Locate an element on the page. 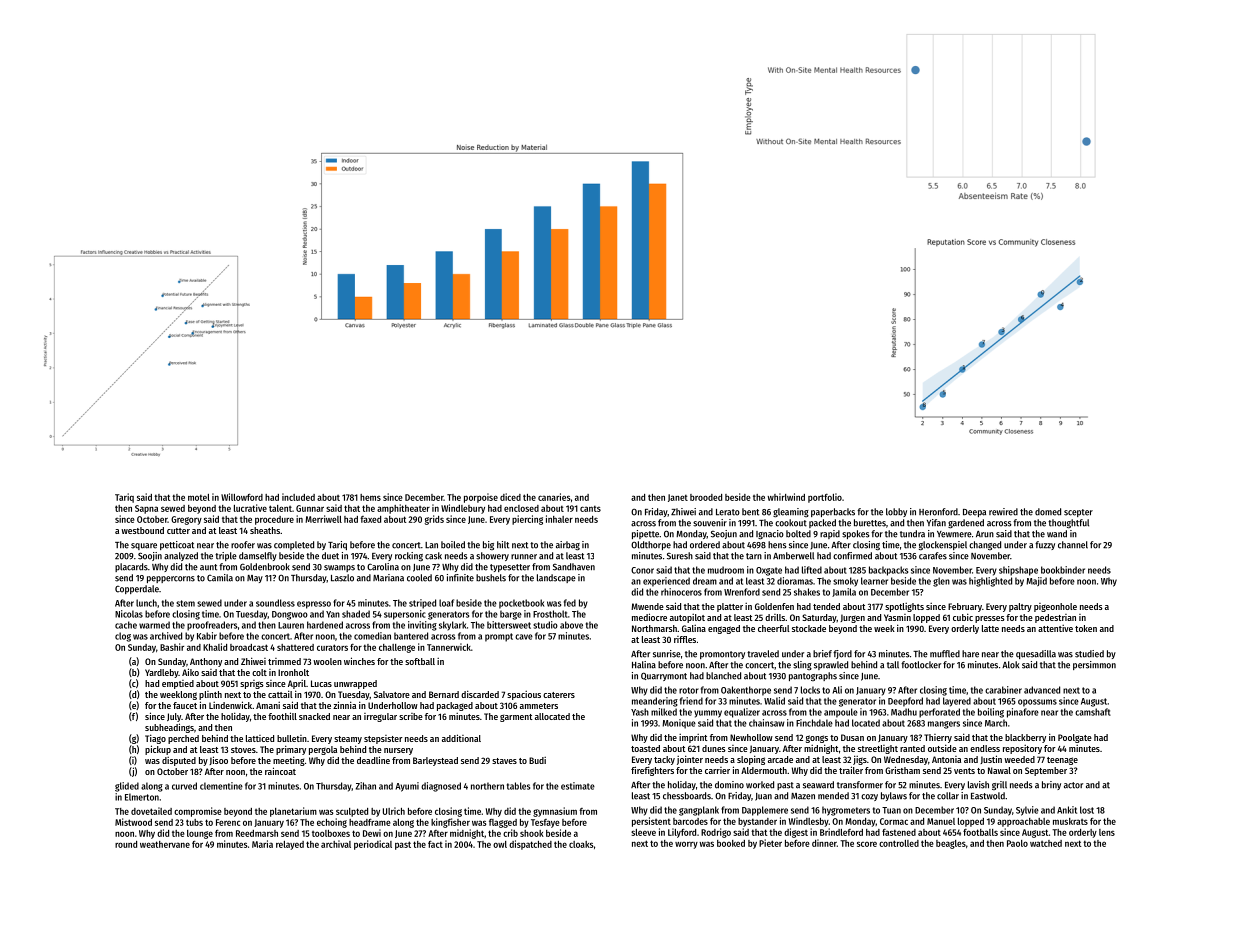 The width and height of the page is (1233, 952). Yardleby is located at coordinates (161, 673).
